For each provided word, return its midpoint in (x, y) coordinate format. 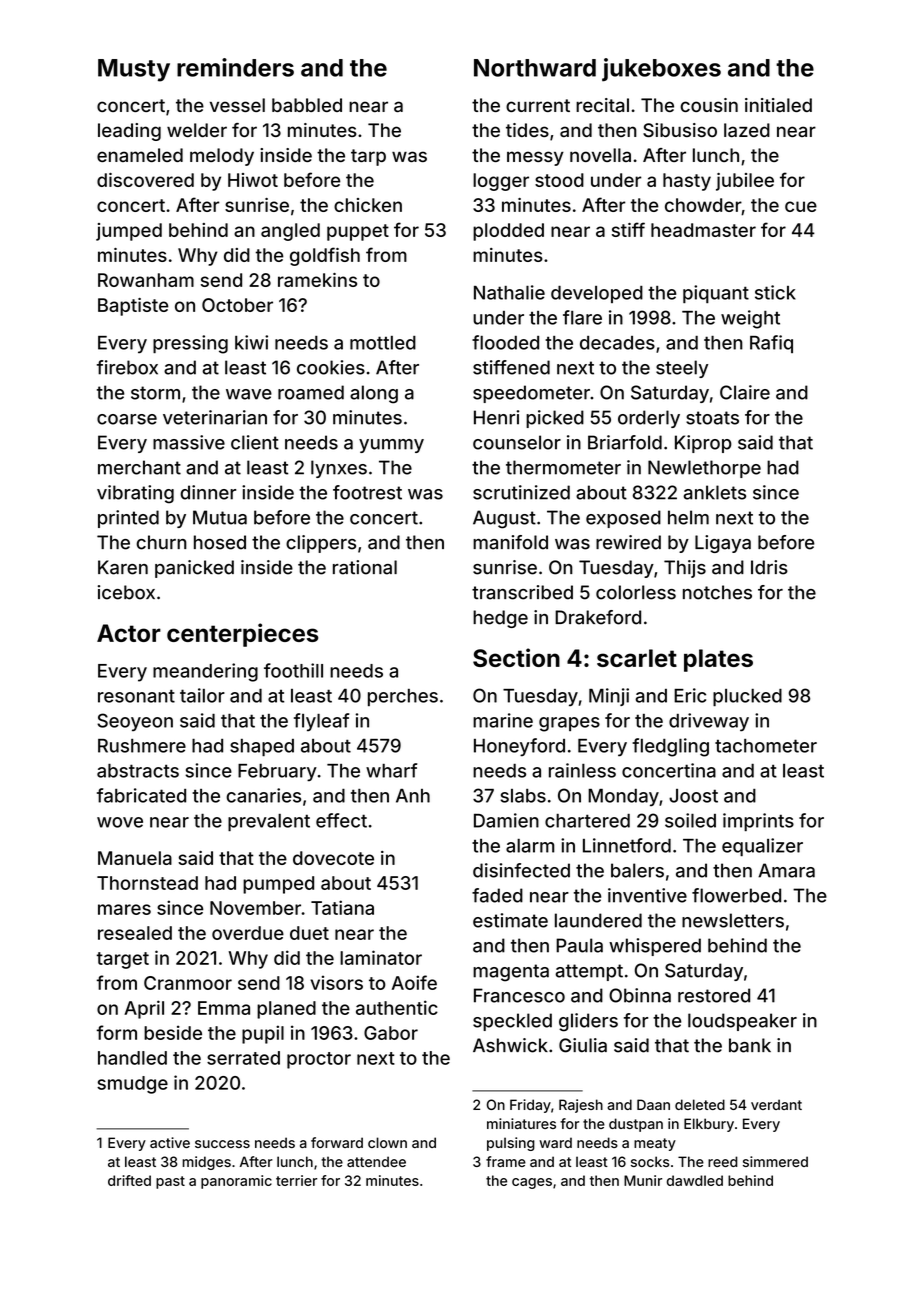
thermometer (563, 467)
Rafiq (771, 344)
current (538, 105)
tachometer (766, 746)
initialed (778, 105)
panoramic (236, 1182)
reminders (235, 67)
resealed (135, 933)
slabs (523, 796)
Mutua (220, 517)
